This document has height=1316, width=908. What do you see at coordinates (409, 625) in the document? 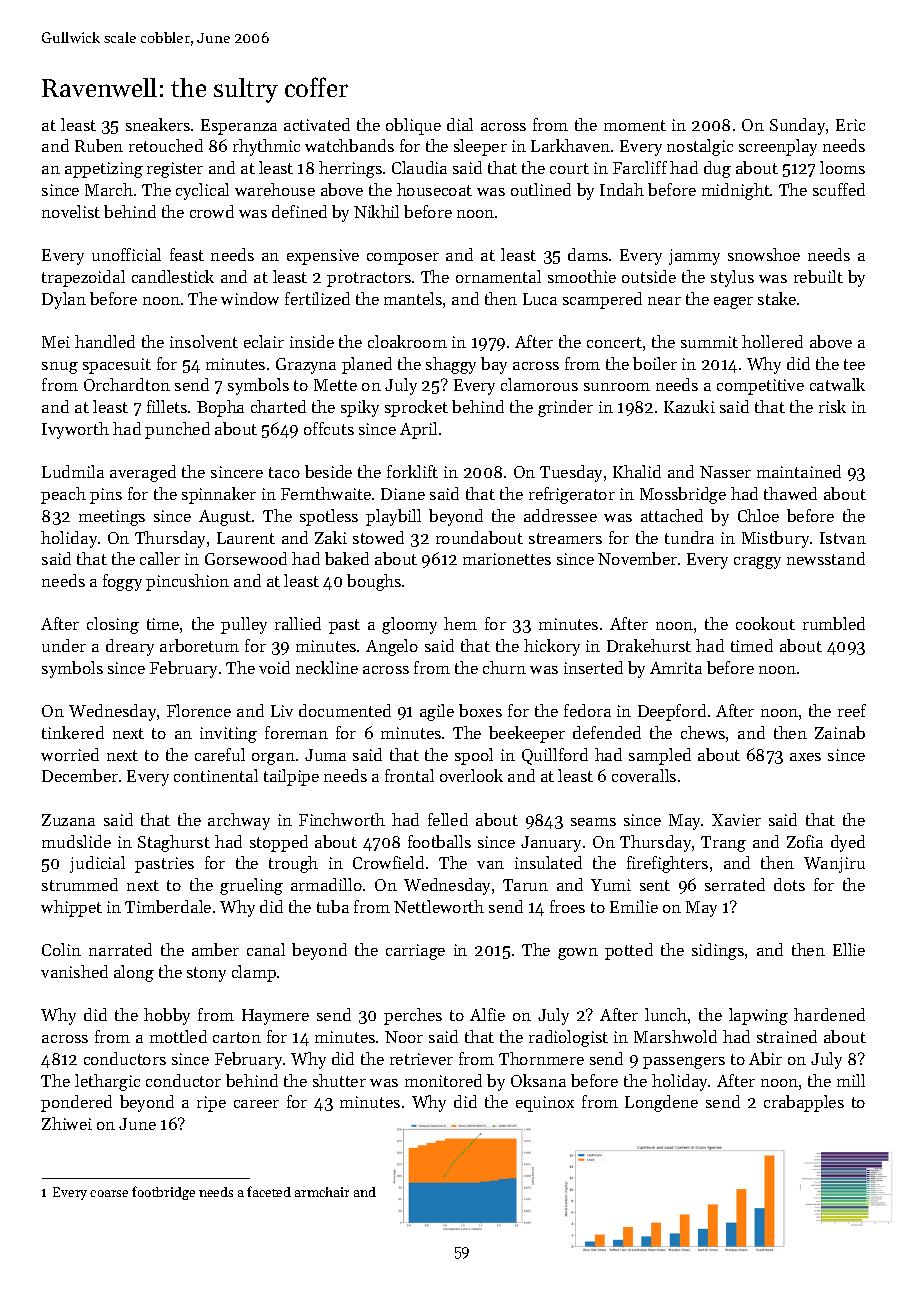
I see `gloomy` at bounding box center [409, 625].
